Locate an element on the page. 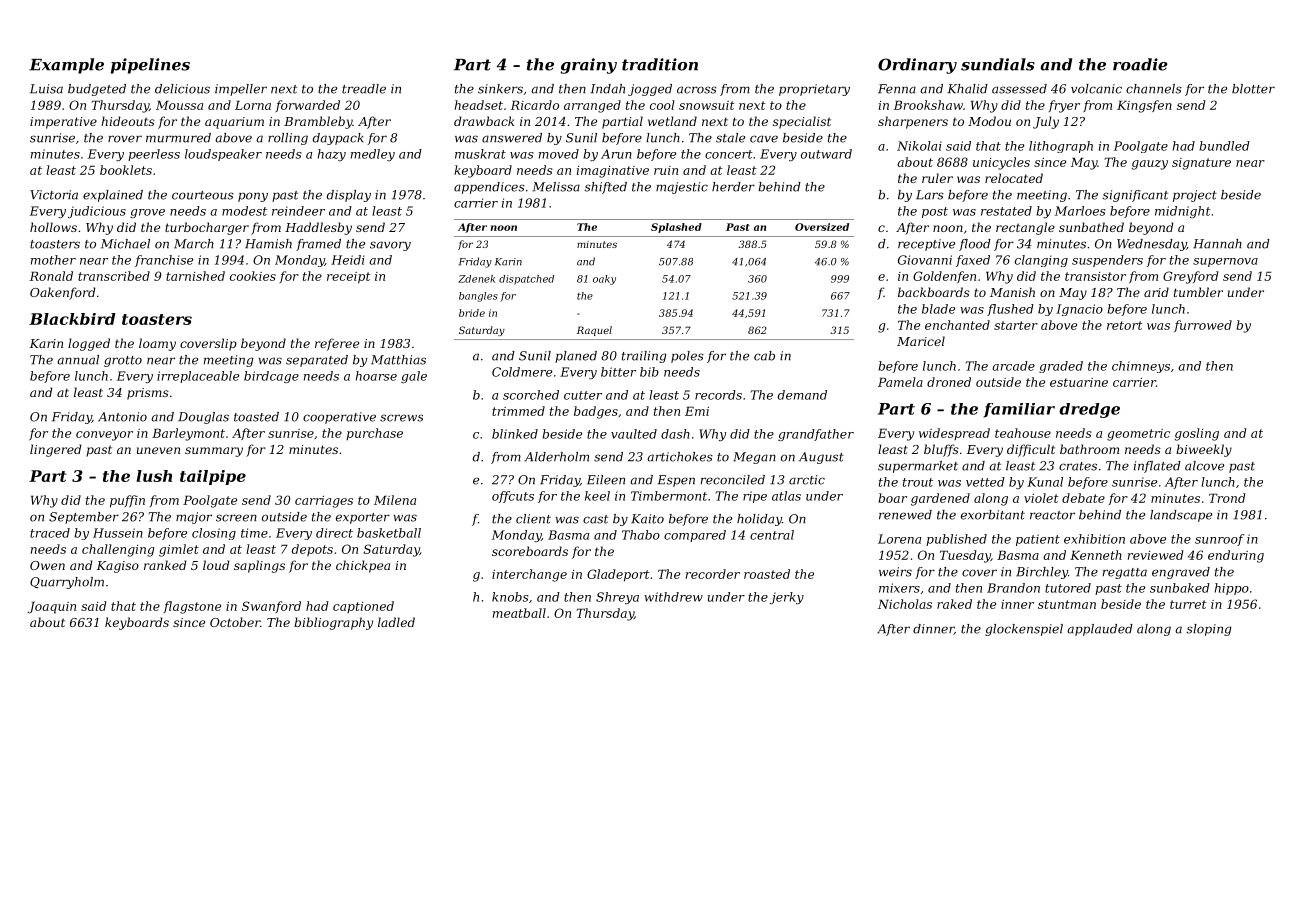 This document has width=1308, height=924. trimmed is located at coordinates (518, 411).
